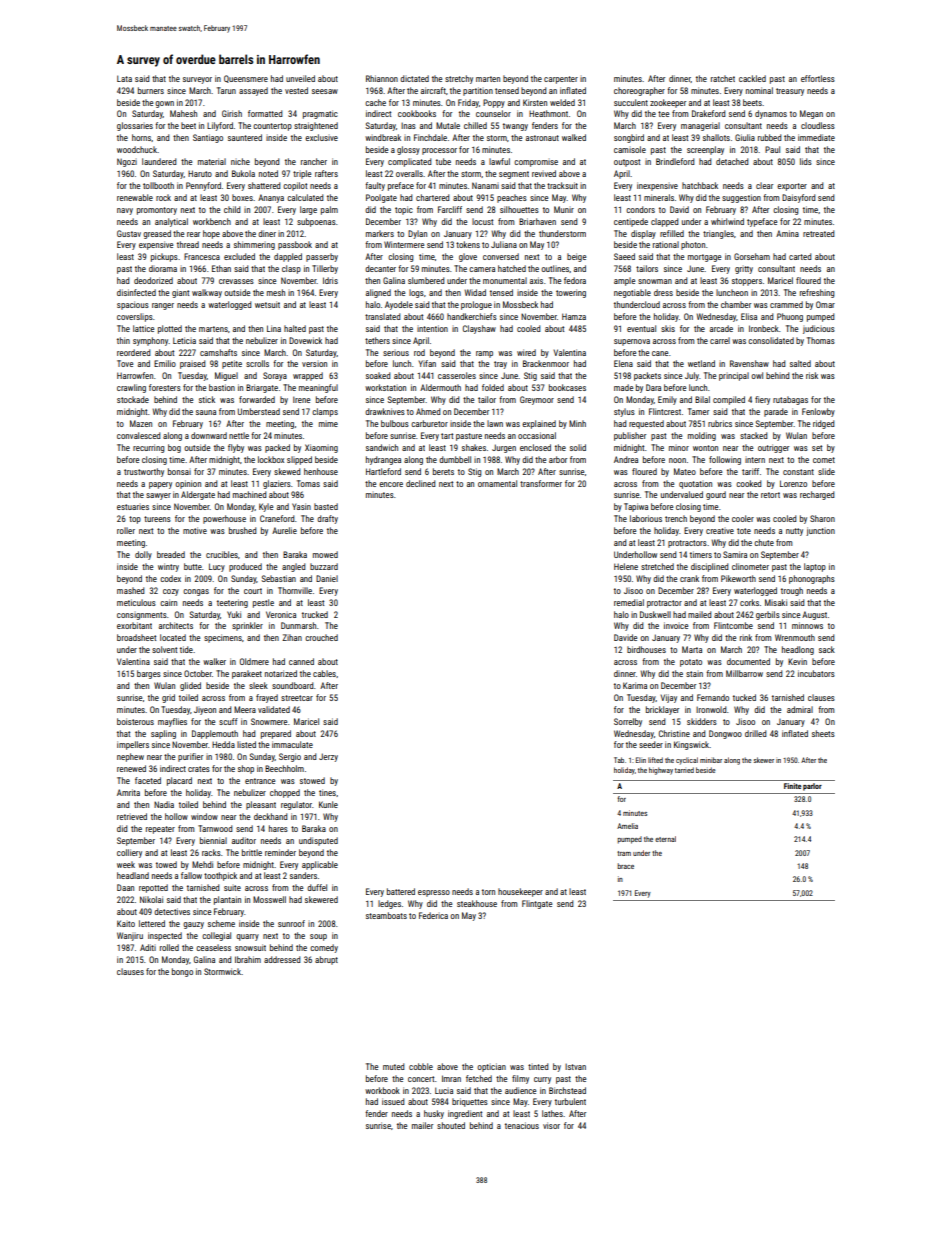  I want to click on brushed, so click(243, 530).
